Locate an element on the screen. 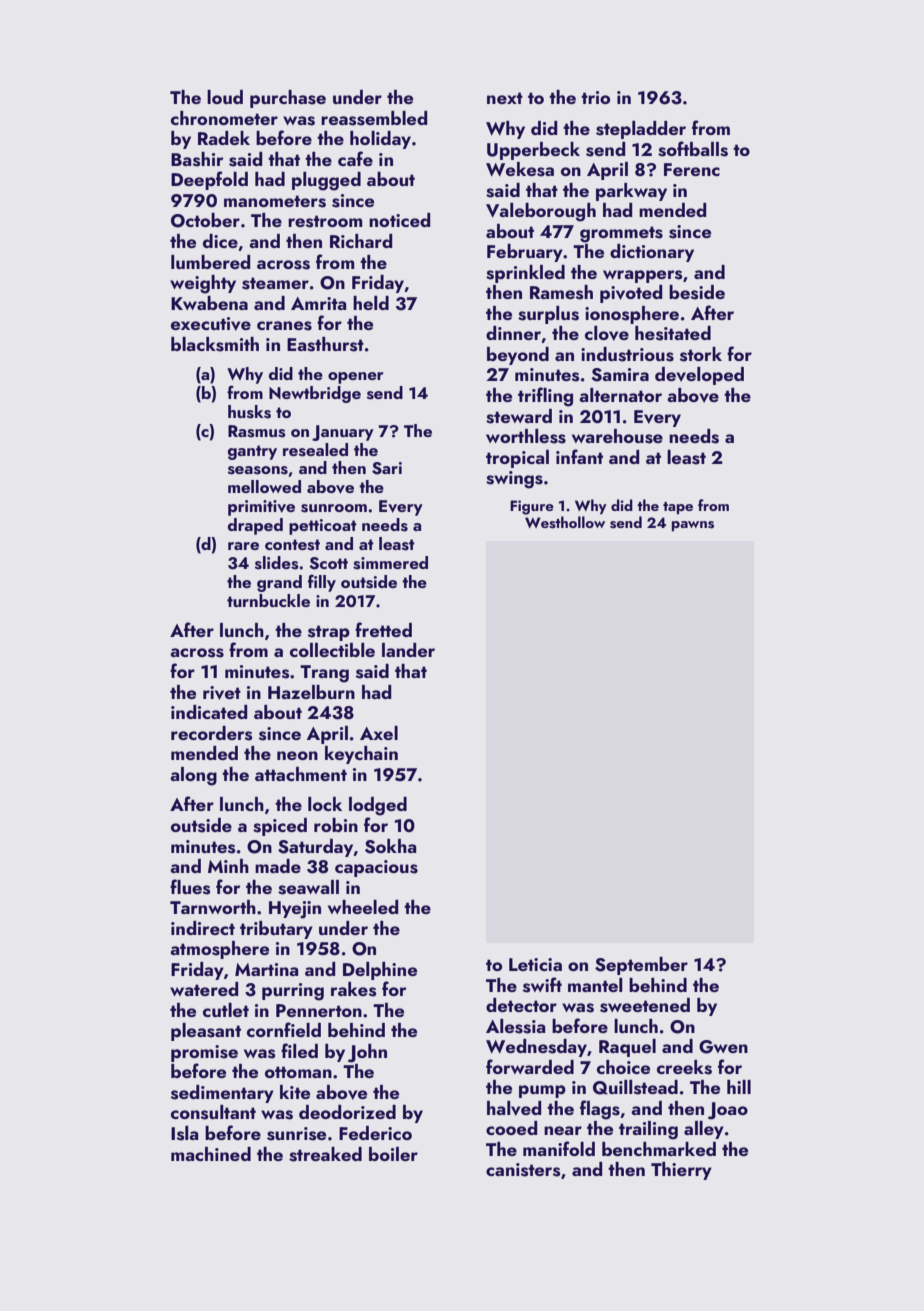 This screenshot has width=924, height=1311. machined is located at coordinates (211, 1154).
